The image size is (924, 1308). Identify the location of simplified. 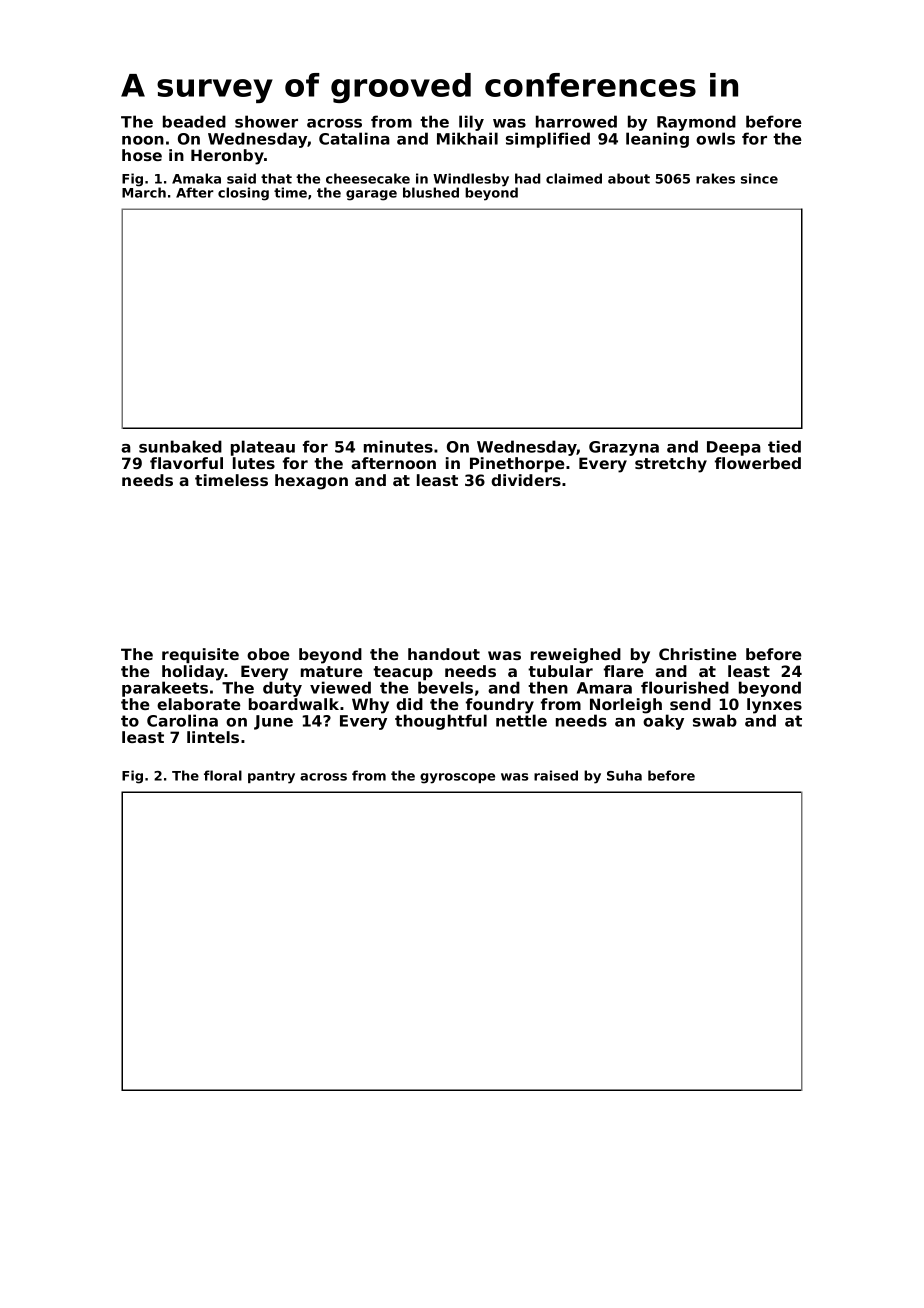
(548, 140).
